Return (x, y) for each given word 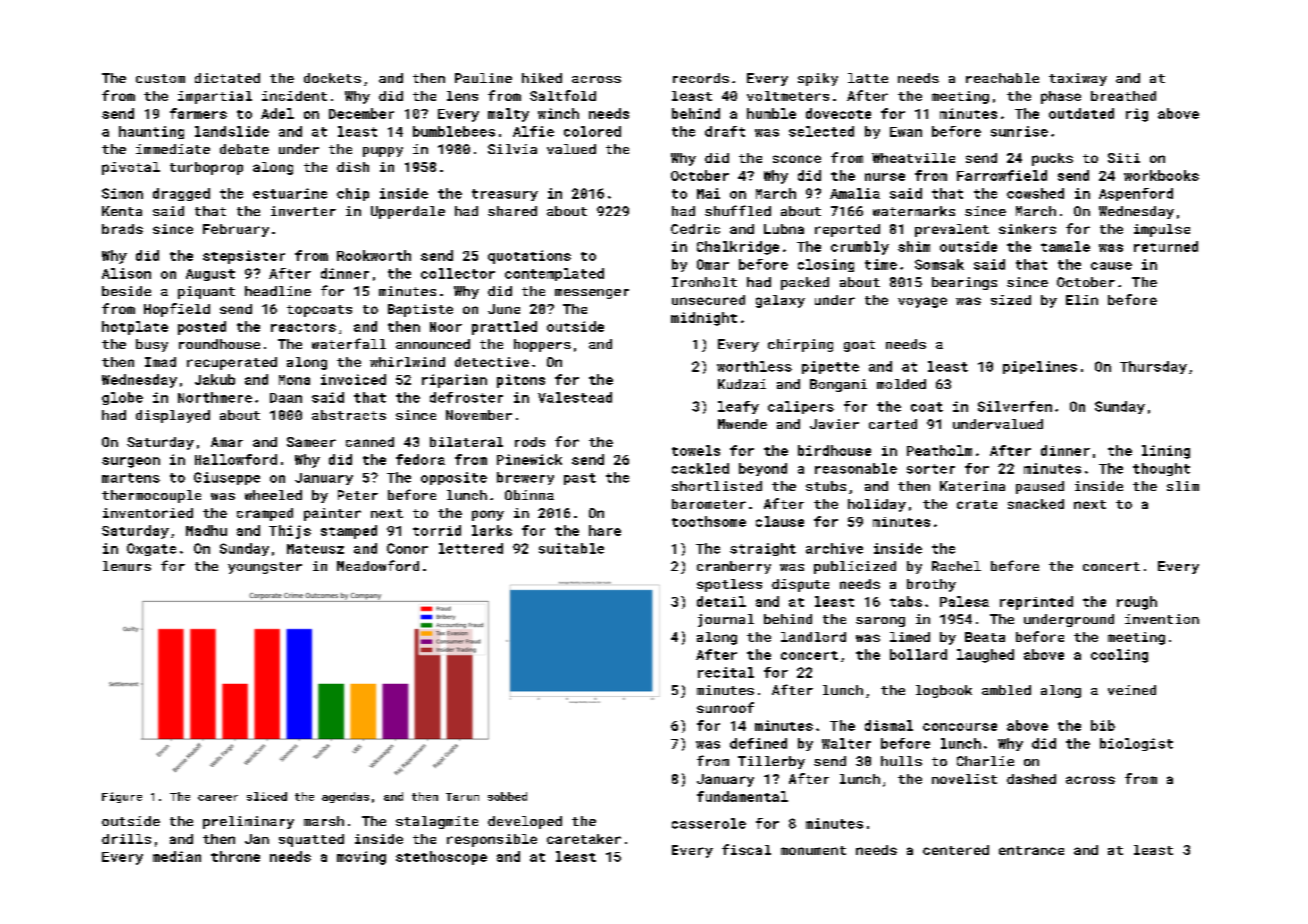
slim (1183, 486)
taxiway (1078, 79)
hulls (901, 761)
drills (126, 839)
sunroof (725, 707)
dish (353, 167)
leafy (738, 407)
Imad (160, 362)
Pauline (483, 78)
